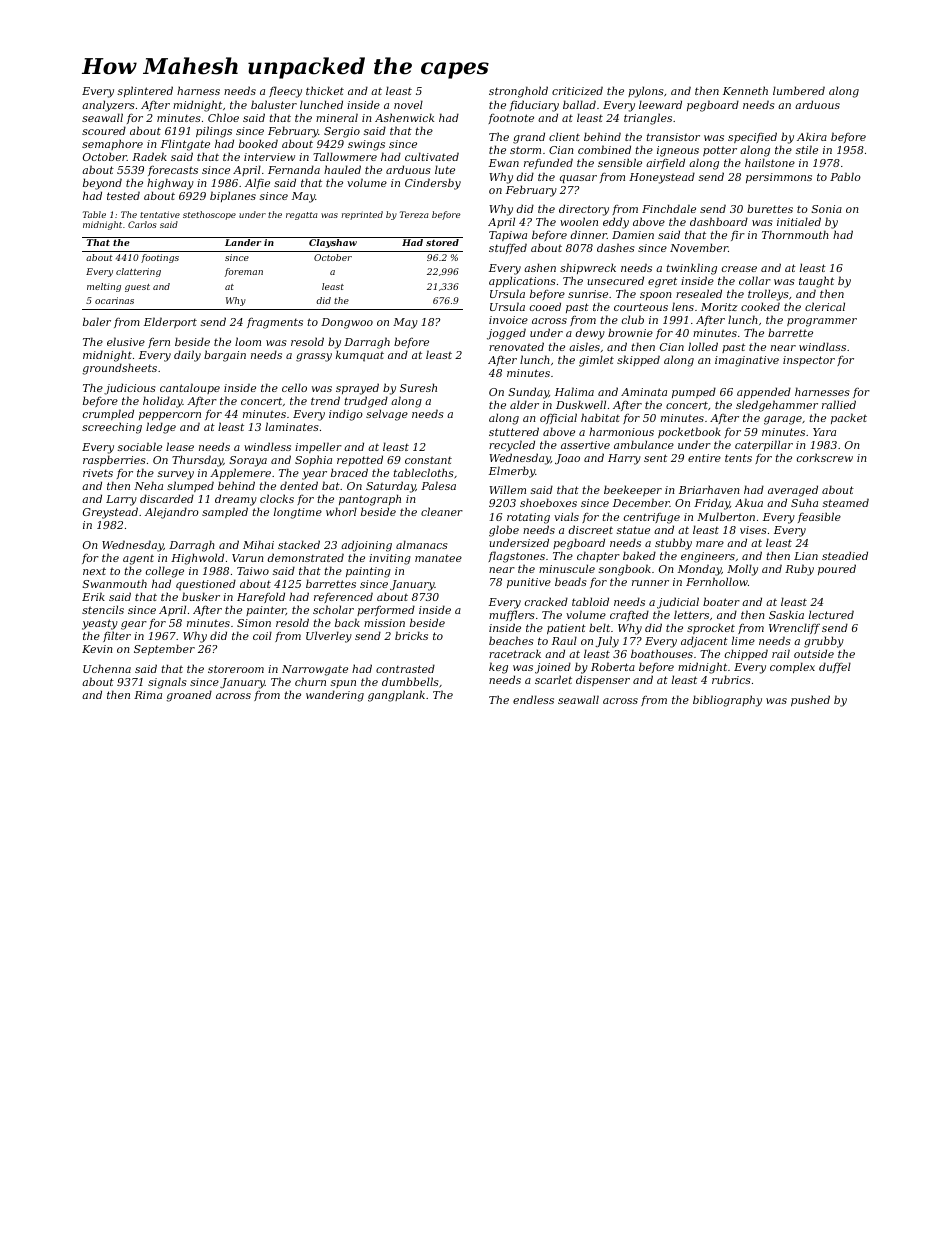 This page has height=1233, width=952. I want to click on Greystead, so click(110, 513).
